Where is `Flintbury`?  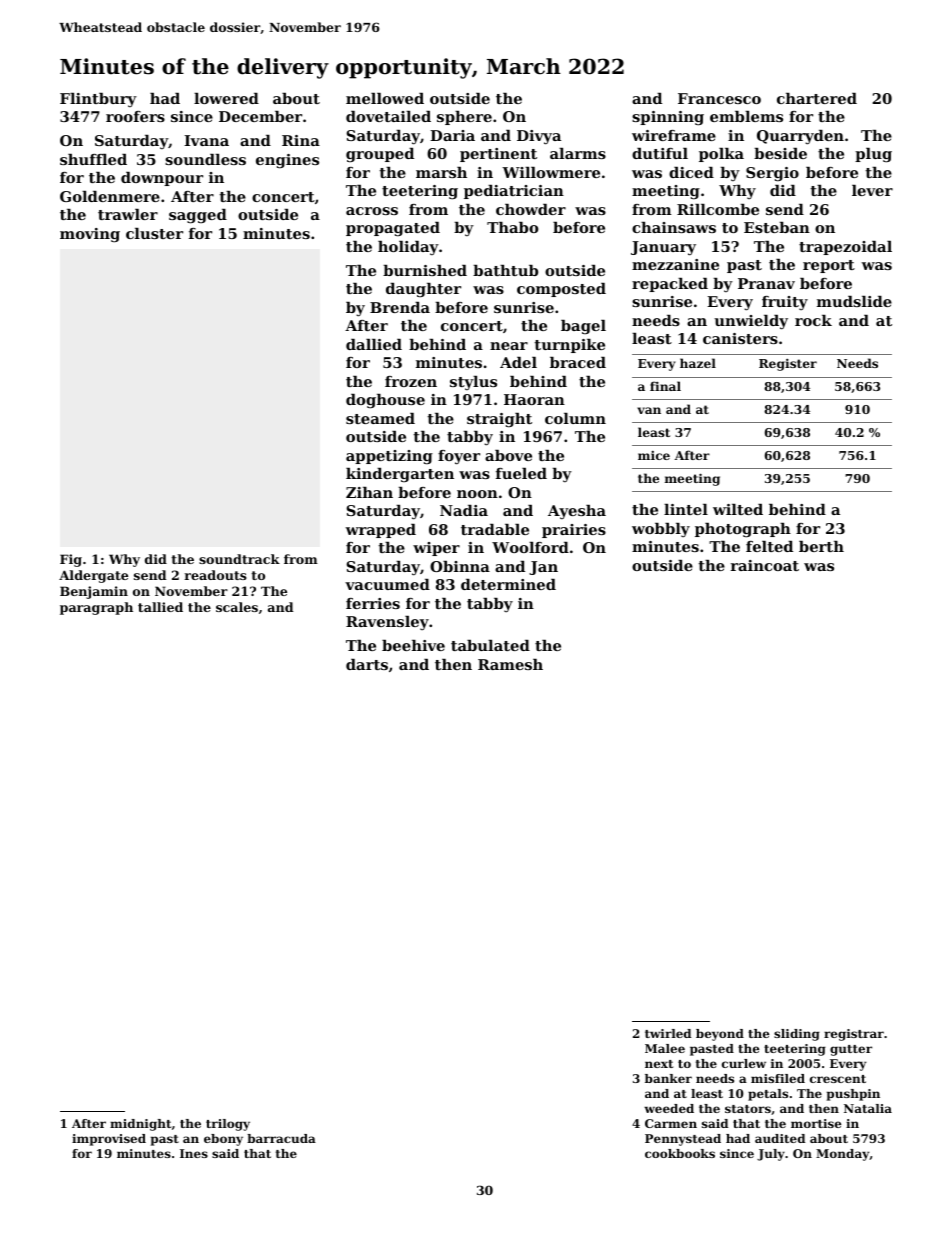 Flintbury is located at coordinates (98, 100).
